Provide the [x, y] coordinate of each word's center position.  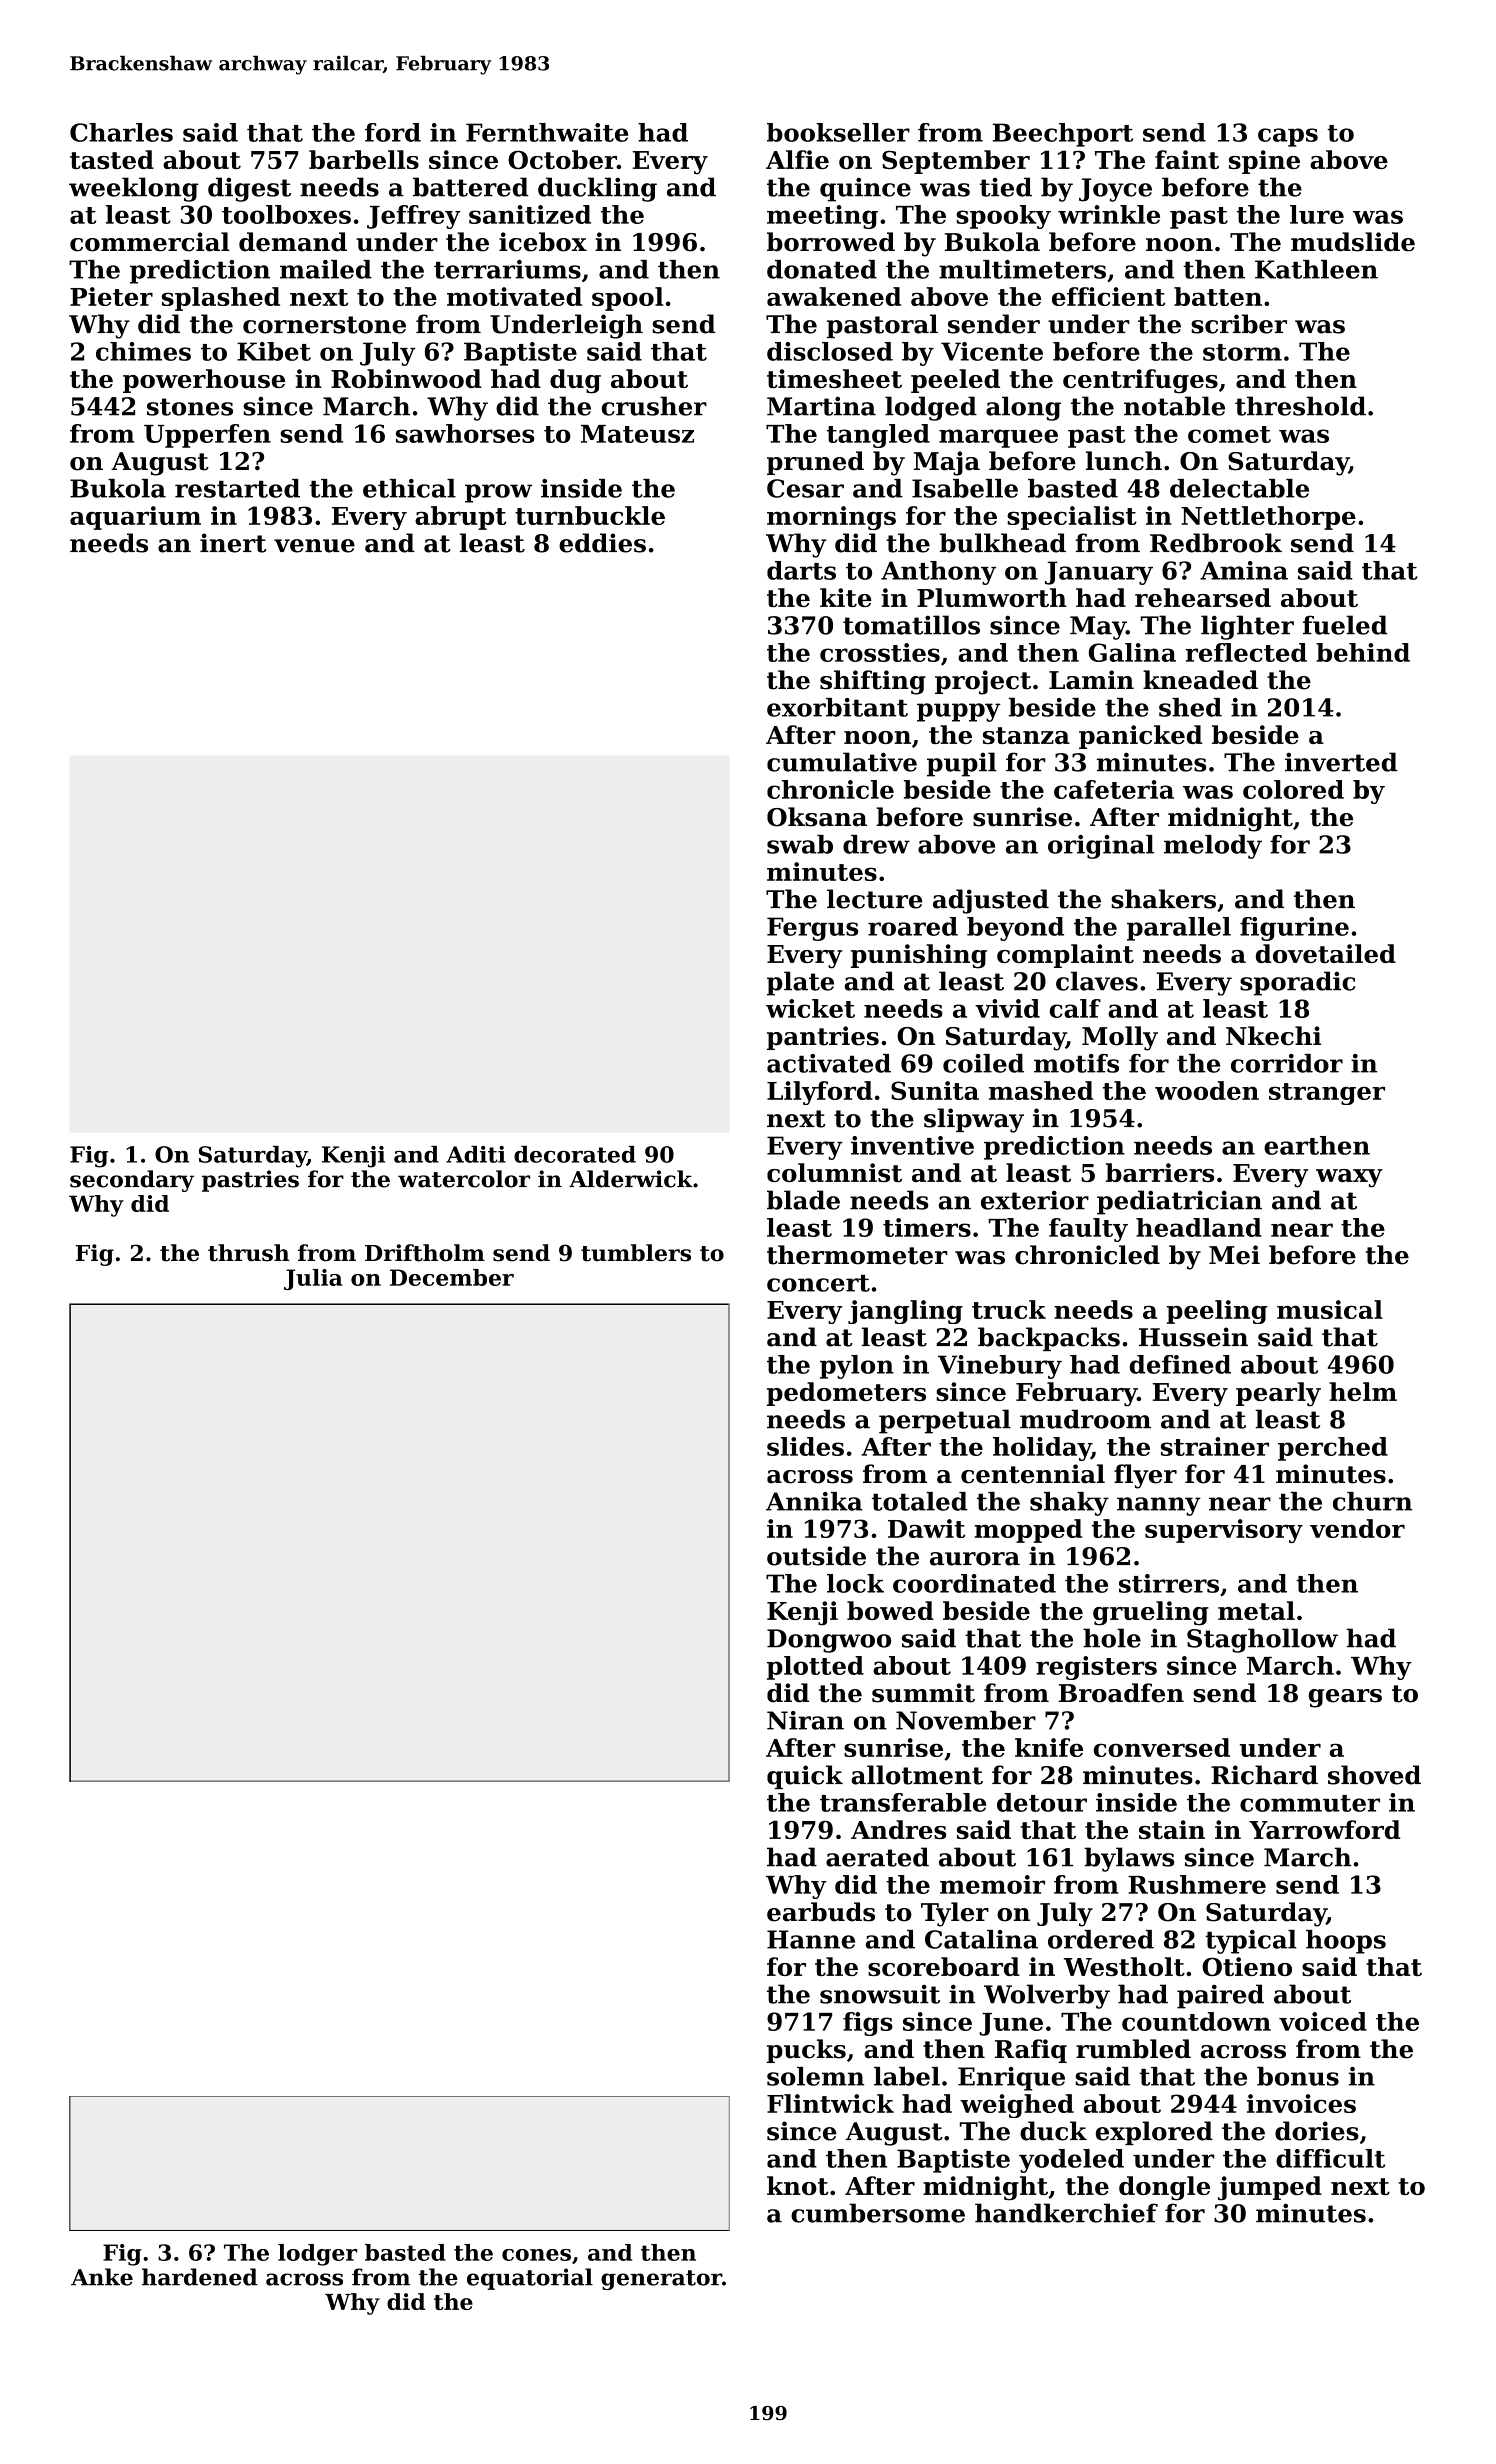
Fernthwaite [547, 132]
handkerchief [1066, 2213]
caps [1288, 137]
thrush [248, 1253]
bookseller [838, 132]
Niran [805, 1720]
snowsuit [880, 1994]
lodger [317, 2255]
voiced [1323, 2021]
